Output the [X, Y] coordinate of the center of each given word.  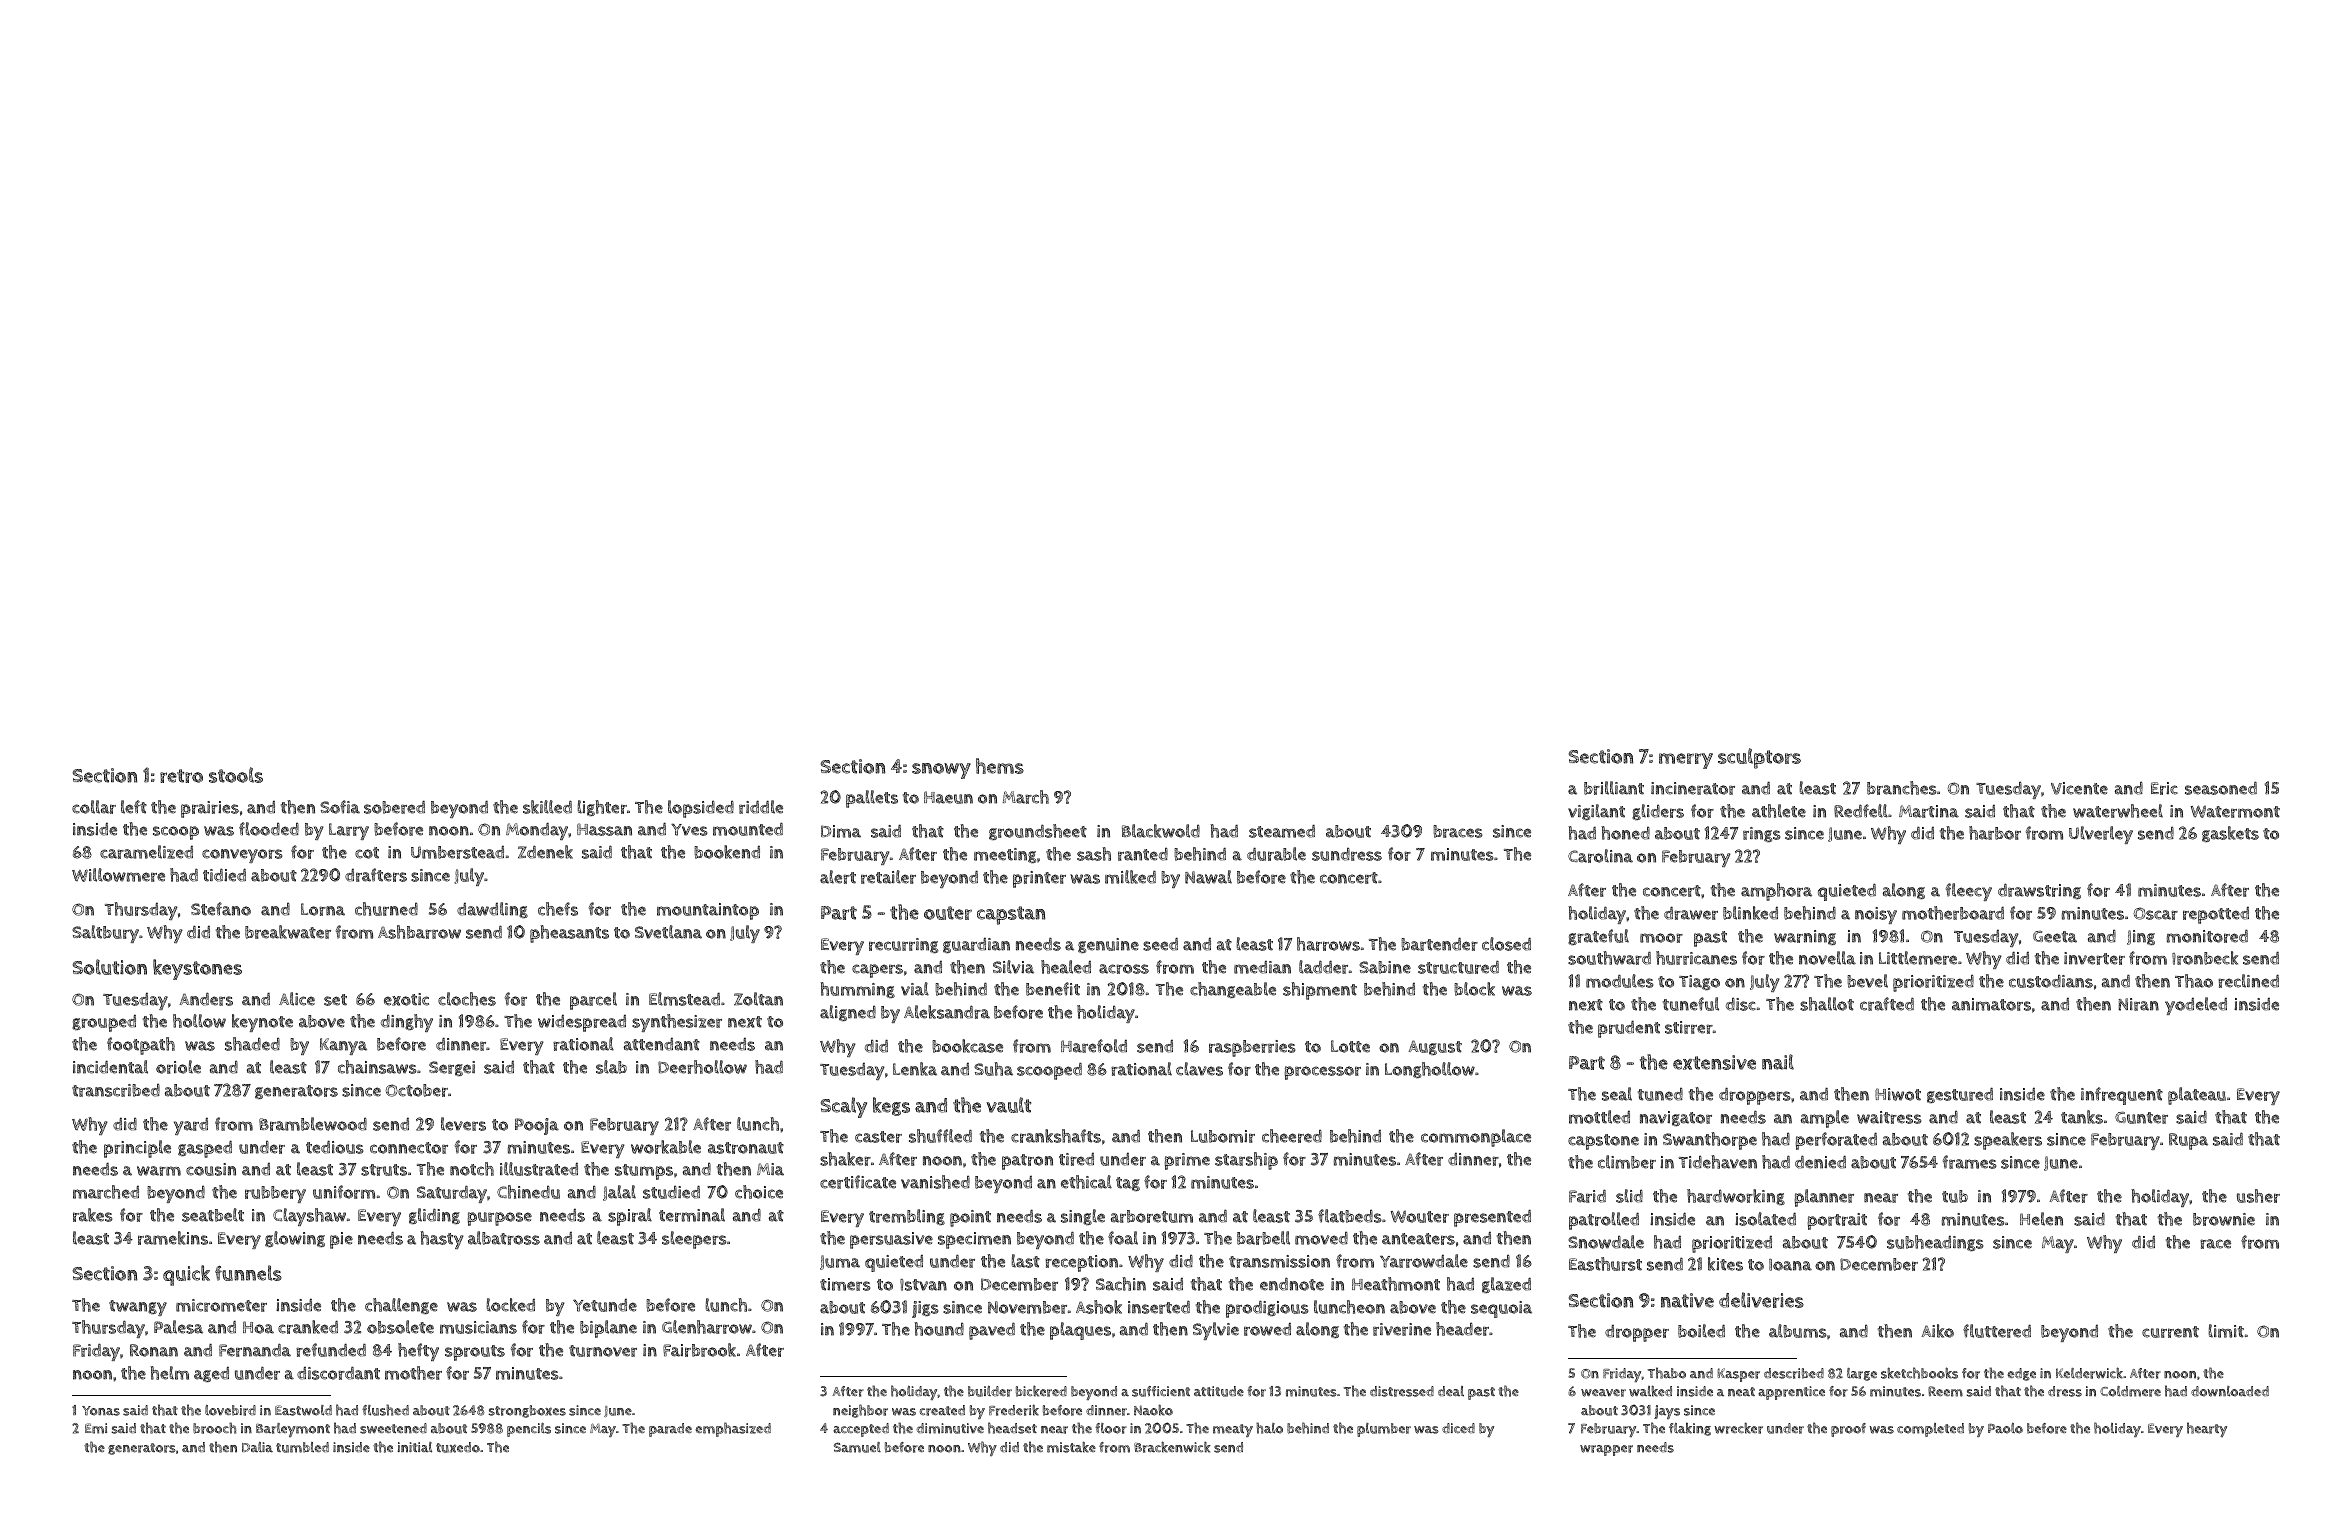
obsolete [400, 1327]
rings [1762, 834]
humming [858, 990]
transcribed [116, 1090]
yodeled [2196, 1006]
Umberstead [457, 852]
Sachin [1121, 1284]
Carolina [1600, 856]
